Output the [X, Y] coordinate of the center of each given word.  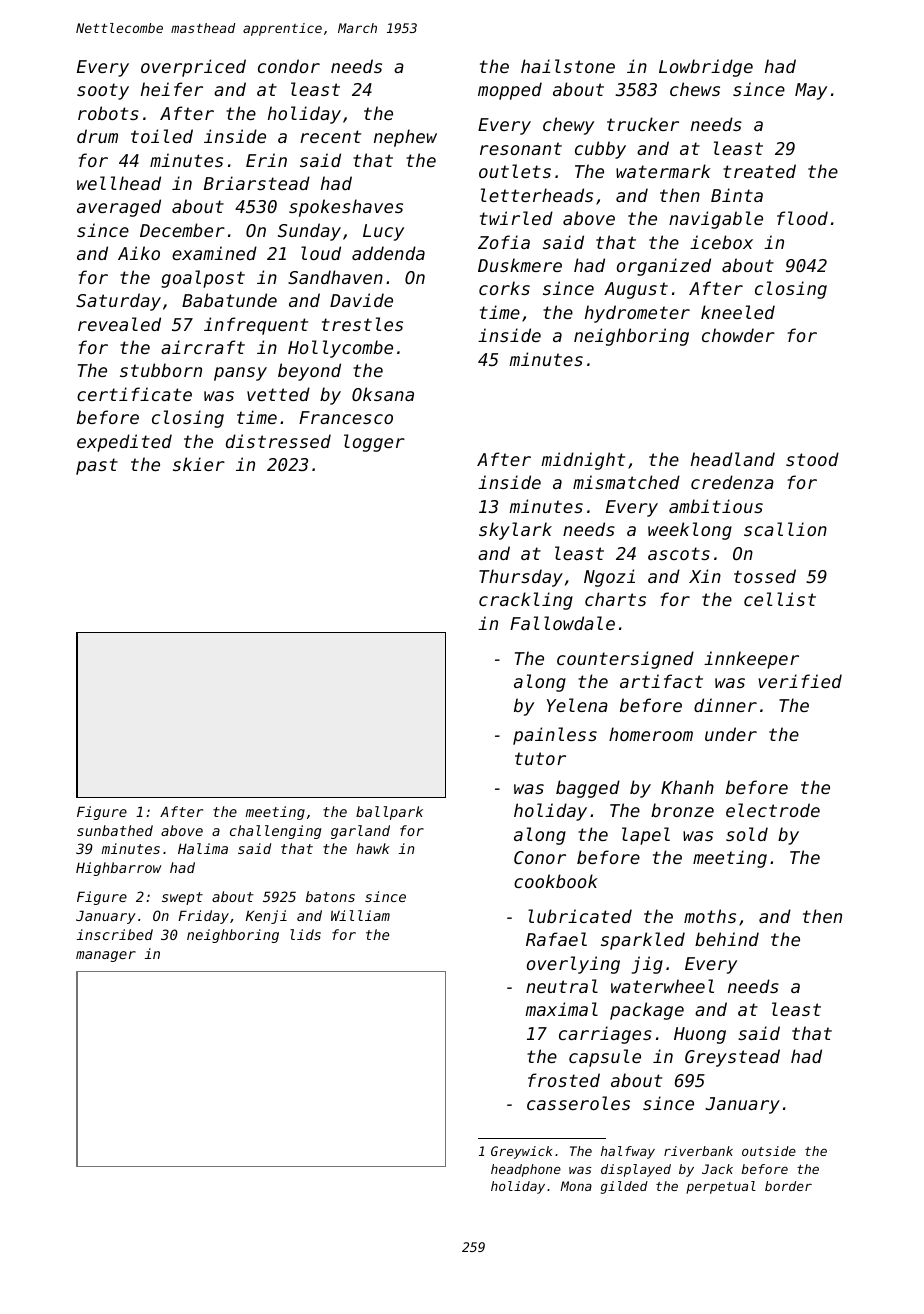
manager [106, 956]
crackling [526, 601]
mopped [510, 91]
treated [759, 171]
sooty [103, 91]
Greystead [732, 1058]
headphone [526, 1170]
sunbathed [115, 830]
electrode [773, 810]
